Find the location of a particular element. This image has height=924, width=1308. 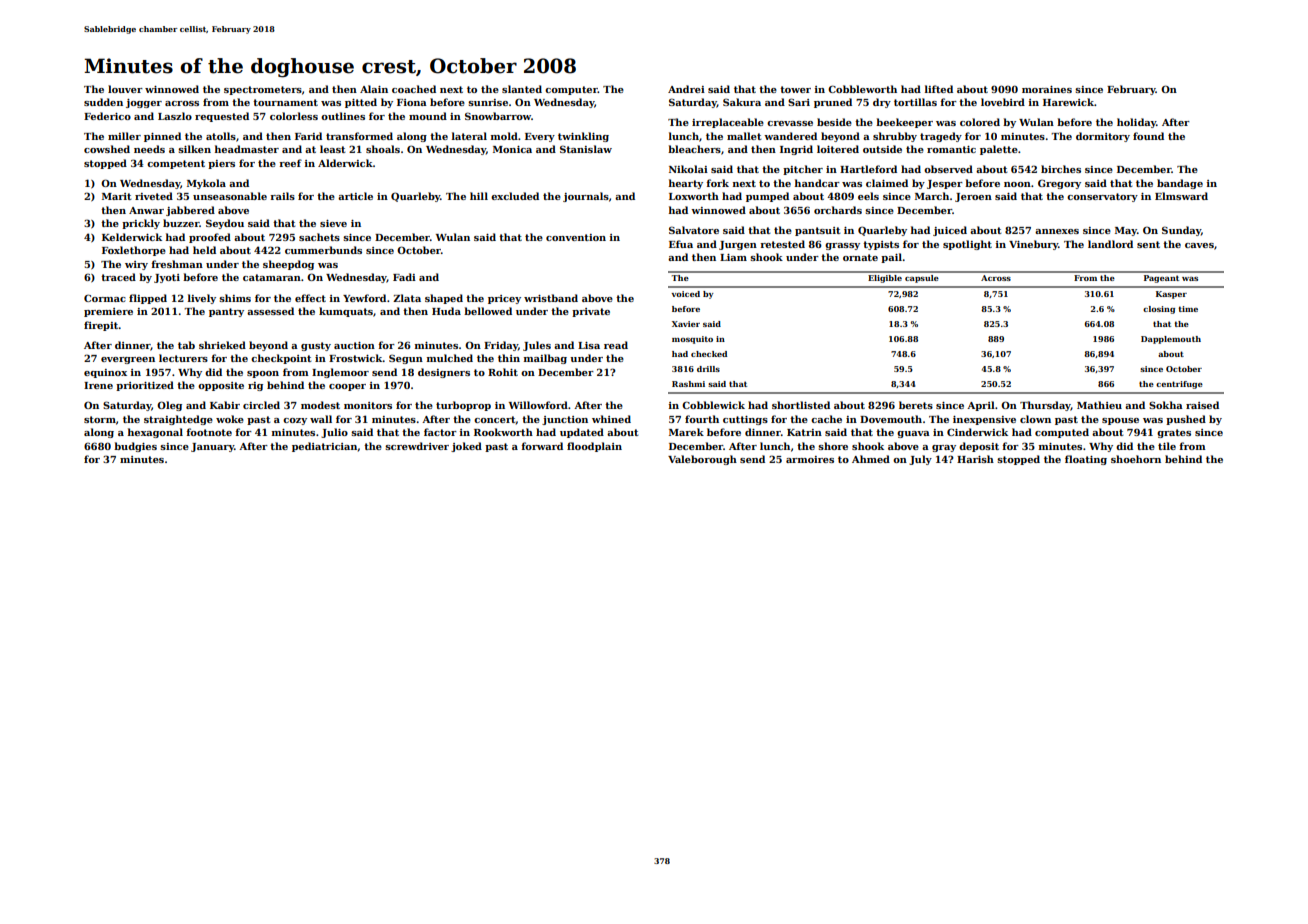

sheepdog is located at coordinates (288, 265).
